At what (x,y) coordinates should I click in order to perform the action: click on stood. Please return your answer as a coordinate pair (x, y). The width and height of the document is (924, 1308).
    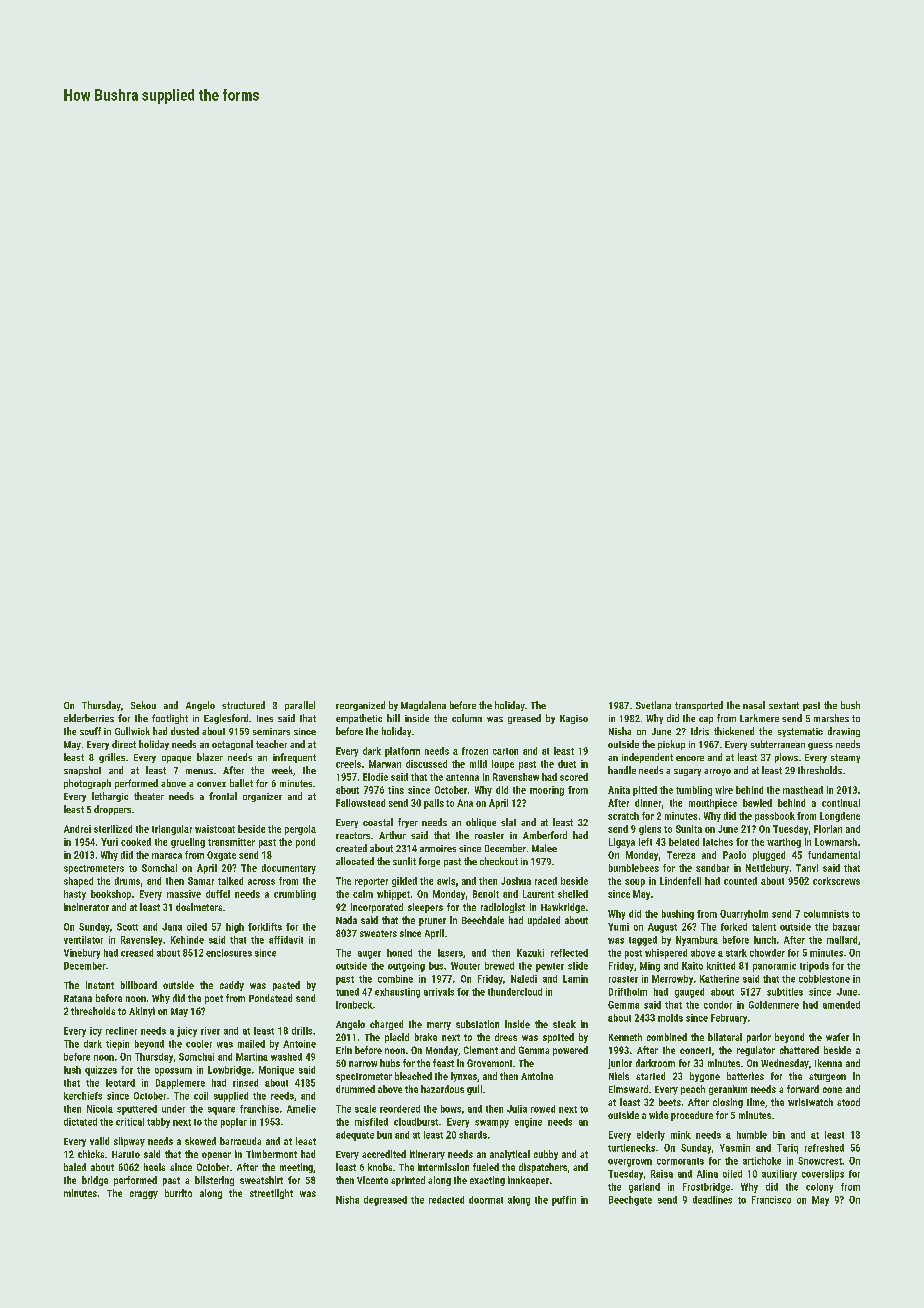
    Looking at the image, I should click on (848, 1102).
